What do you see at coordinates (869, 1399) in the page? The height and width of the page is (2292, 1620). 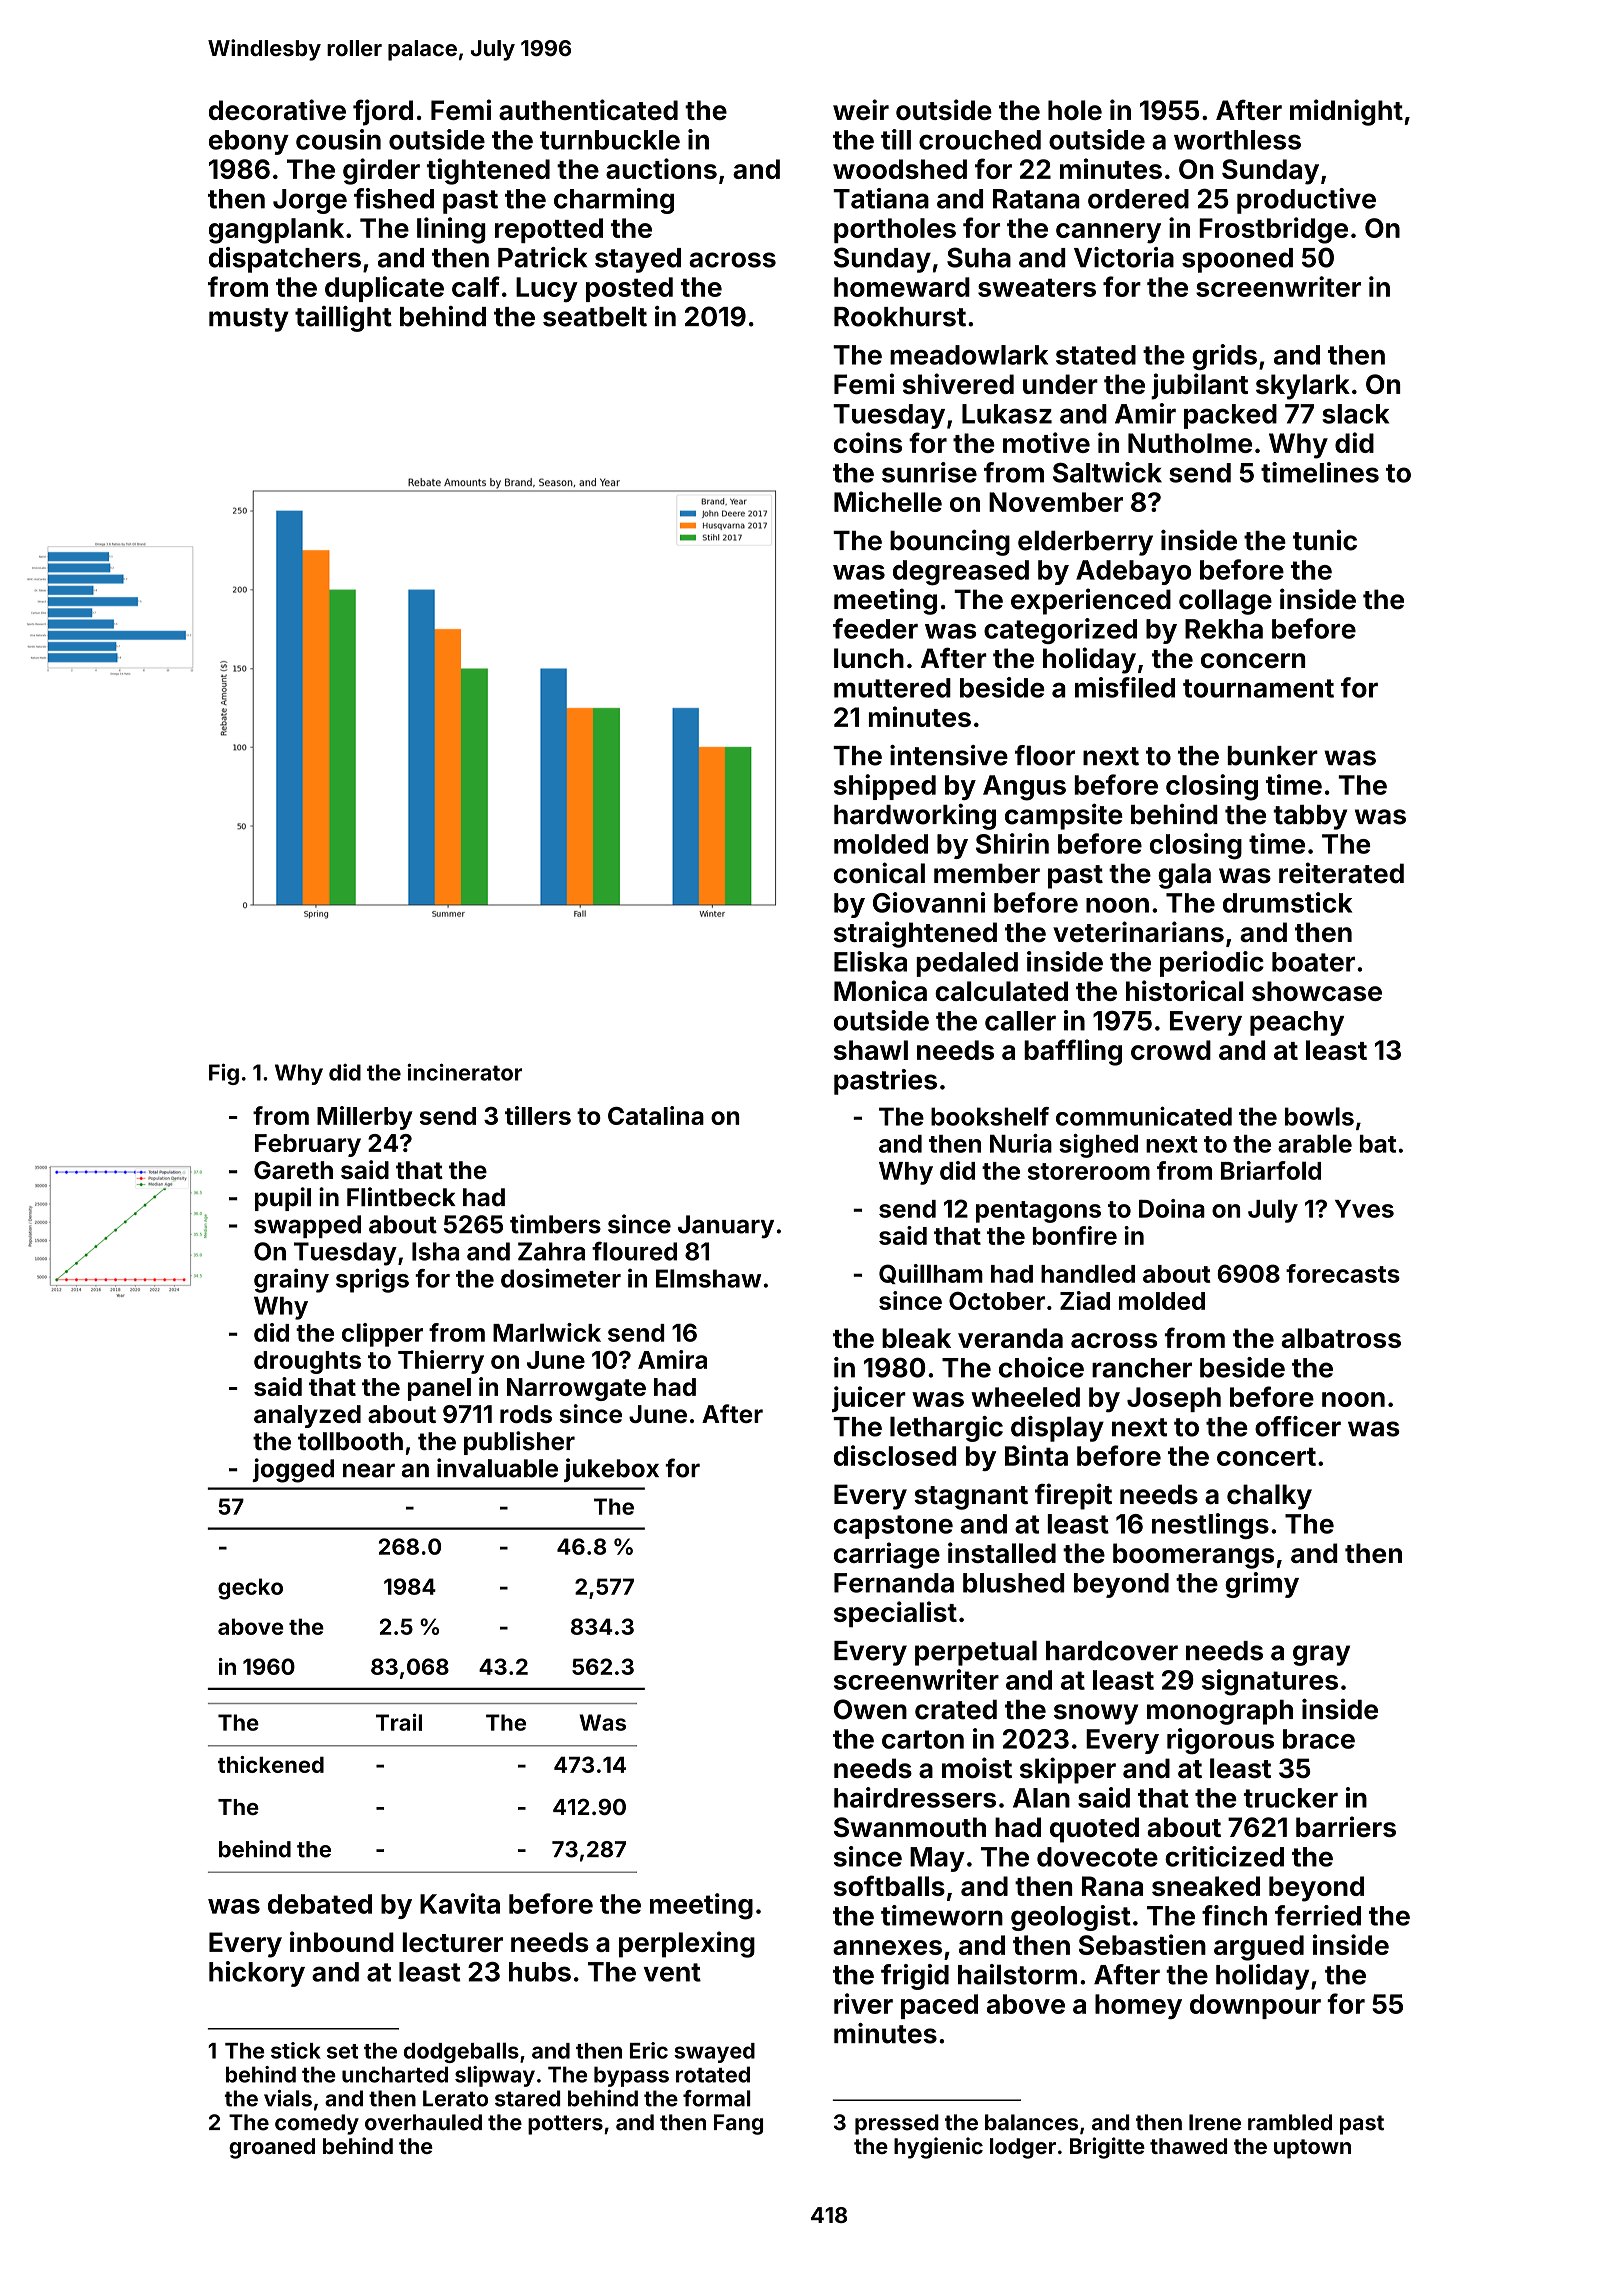 I see `juicer` at bounding box center [869, 1399].
